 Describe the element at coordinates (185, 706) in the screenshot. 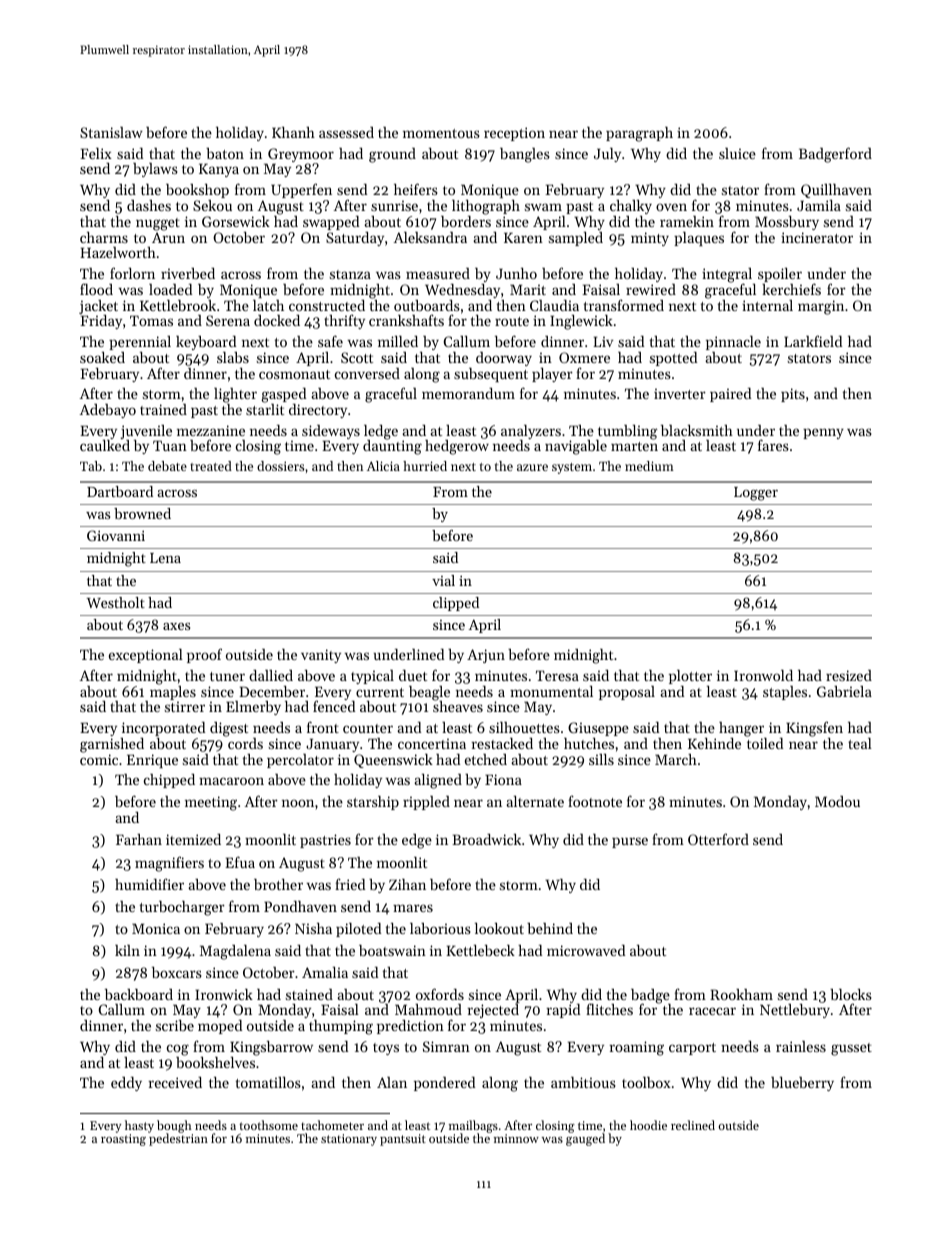

I see `stirrer` at that location.
